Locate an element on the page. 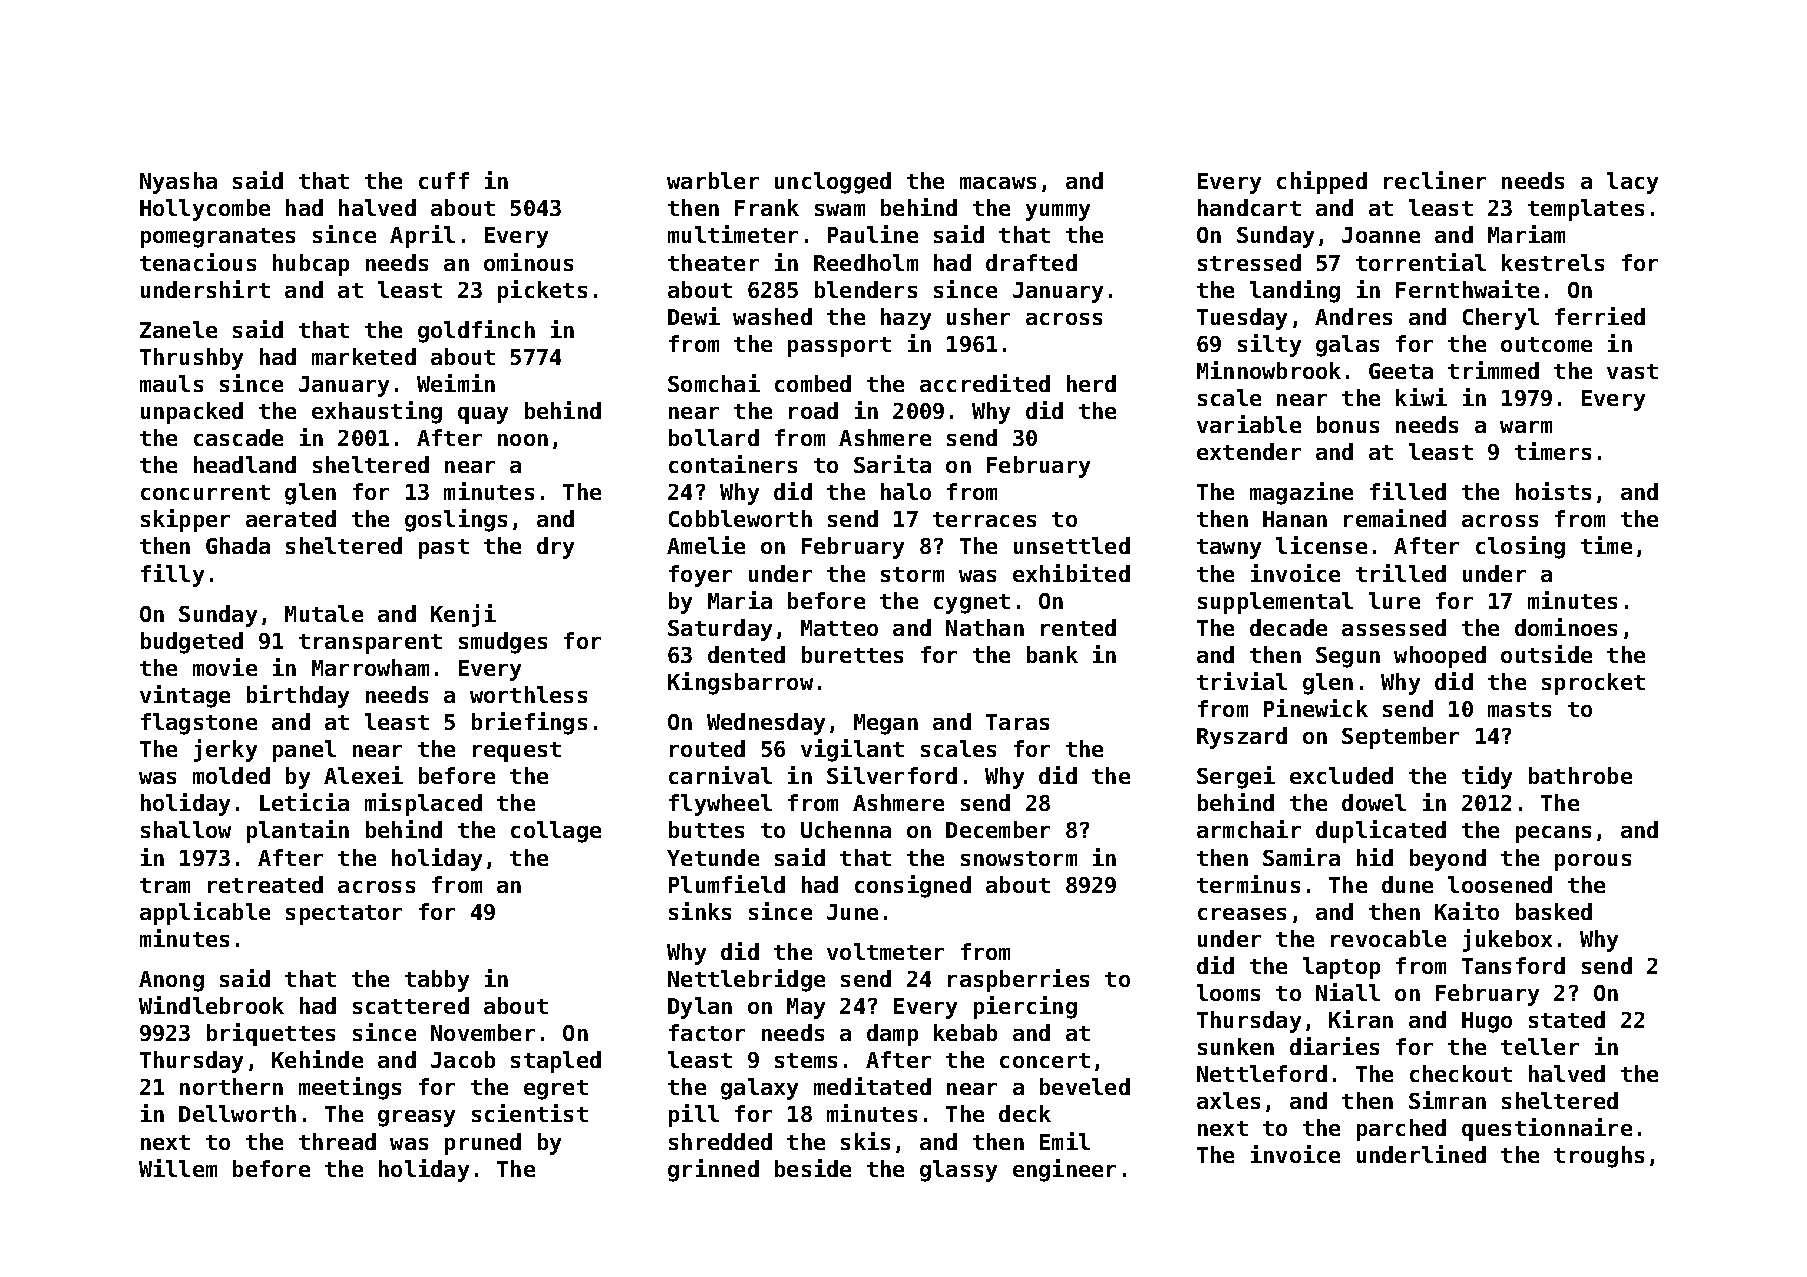  creases is located at coordinates (1242, 914).
